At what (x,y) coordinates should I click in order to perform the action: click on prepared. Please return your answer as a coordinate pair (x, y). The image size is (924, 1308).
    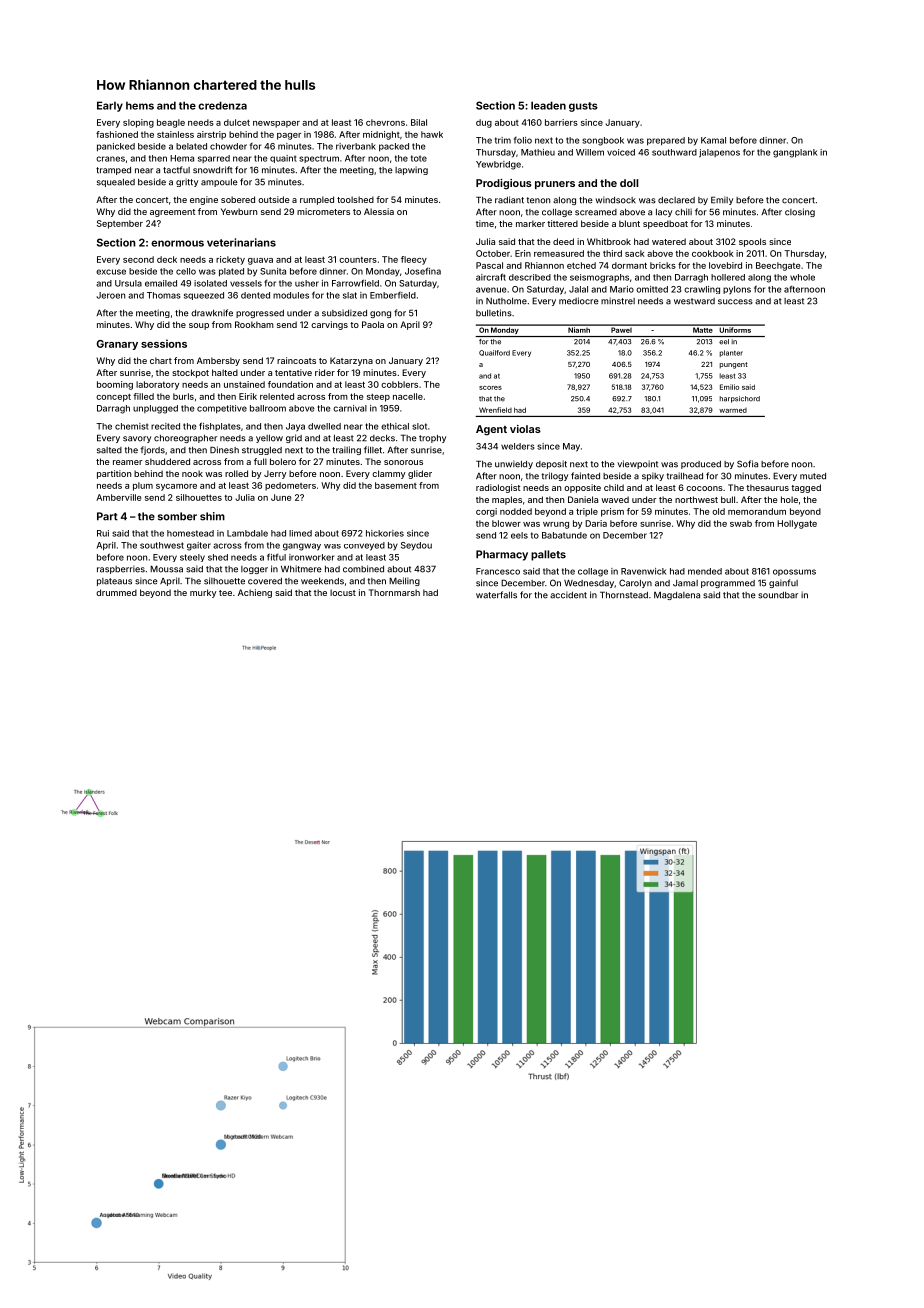
    Looking at the image, I should click on (666, 141).
